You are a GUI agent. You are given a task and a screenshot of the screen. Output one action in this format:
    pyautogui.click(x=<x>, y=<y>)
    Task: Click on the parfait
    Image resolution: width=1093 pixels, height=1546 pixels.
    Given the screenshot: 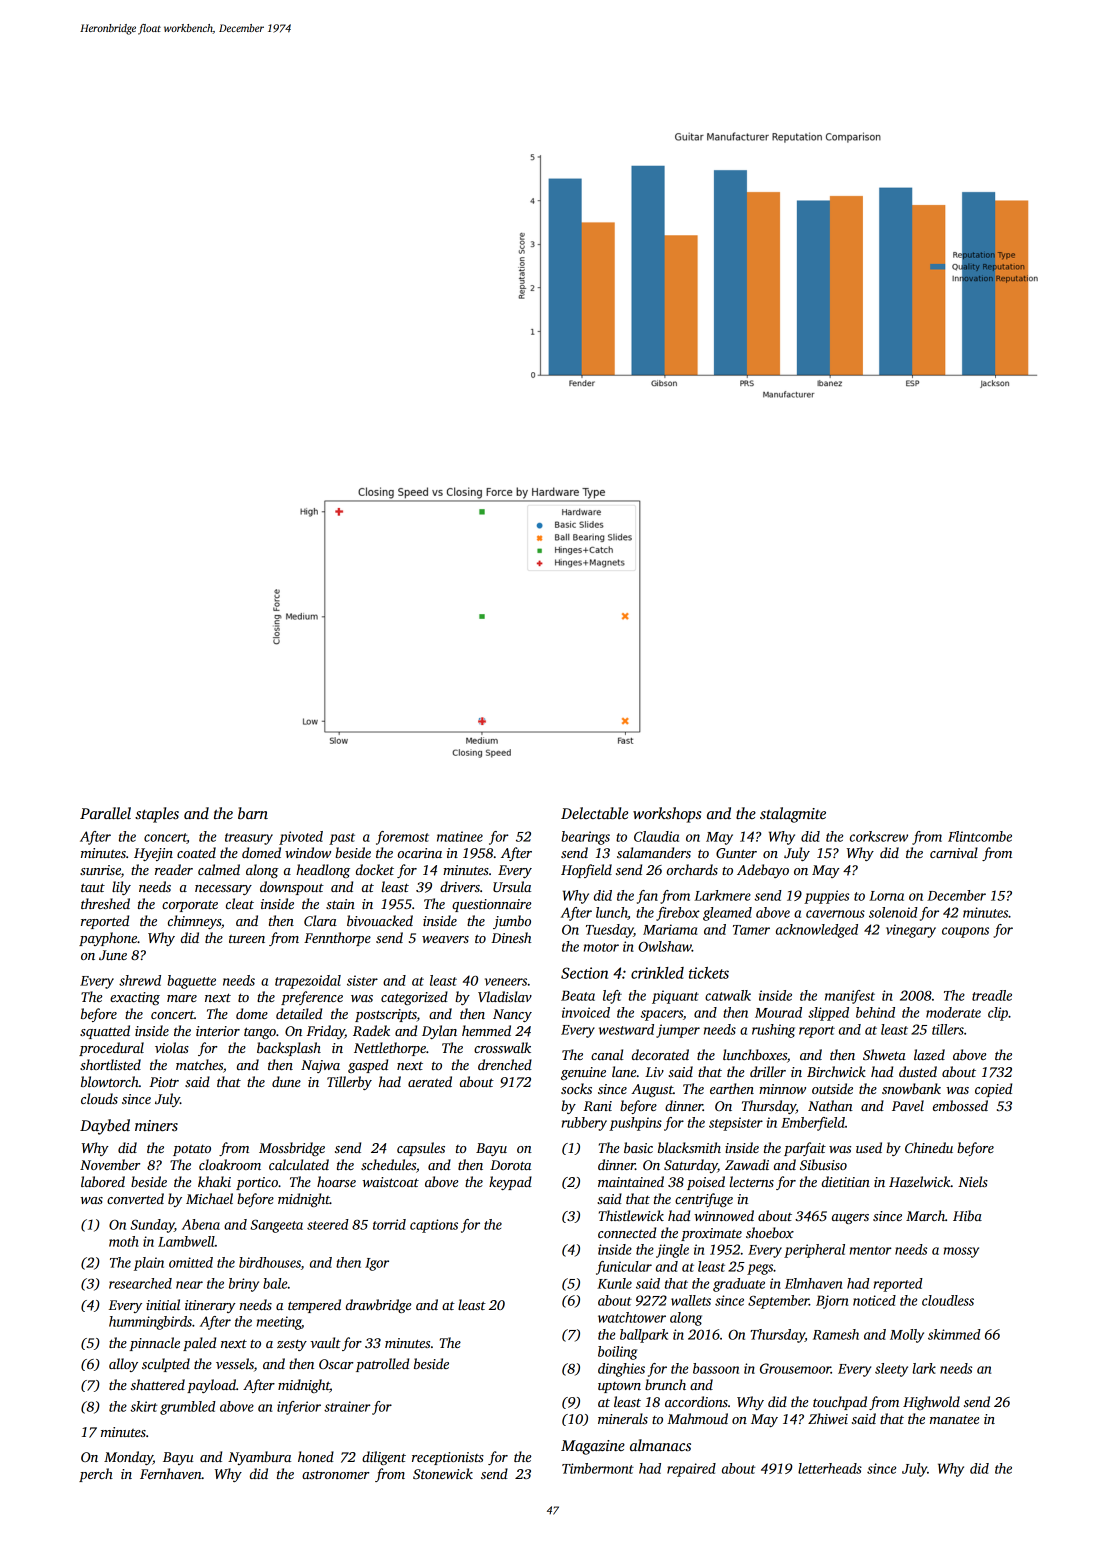 What is the action you would take?
    pyautogui.click(x=805, y=1149)
